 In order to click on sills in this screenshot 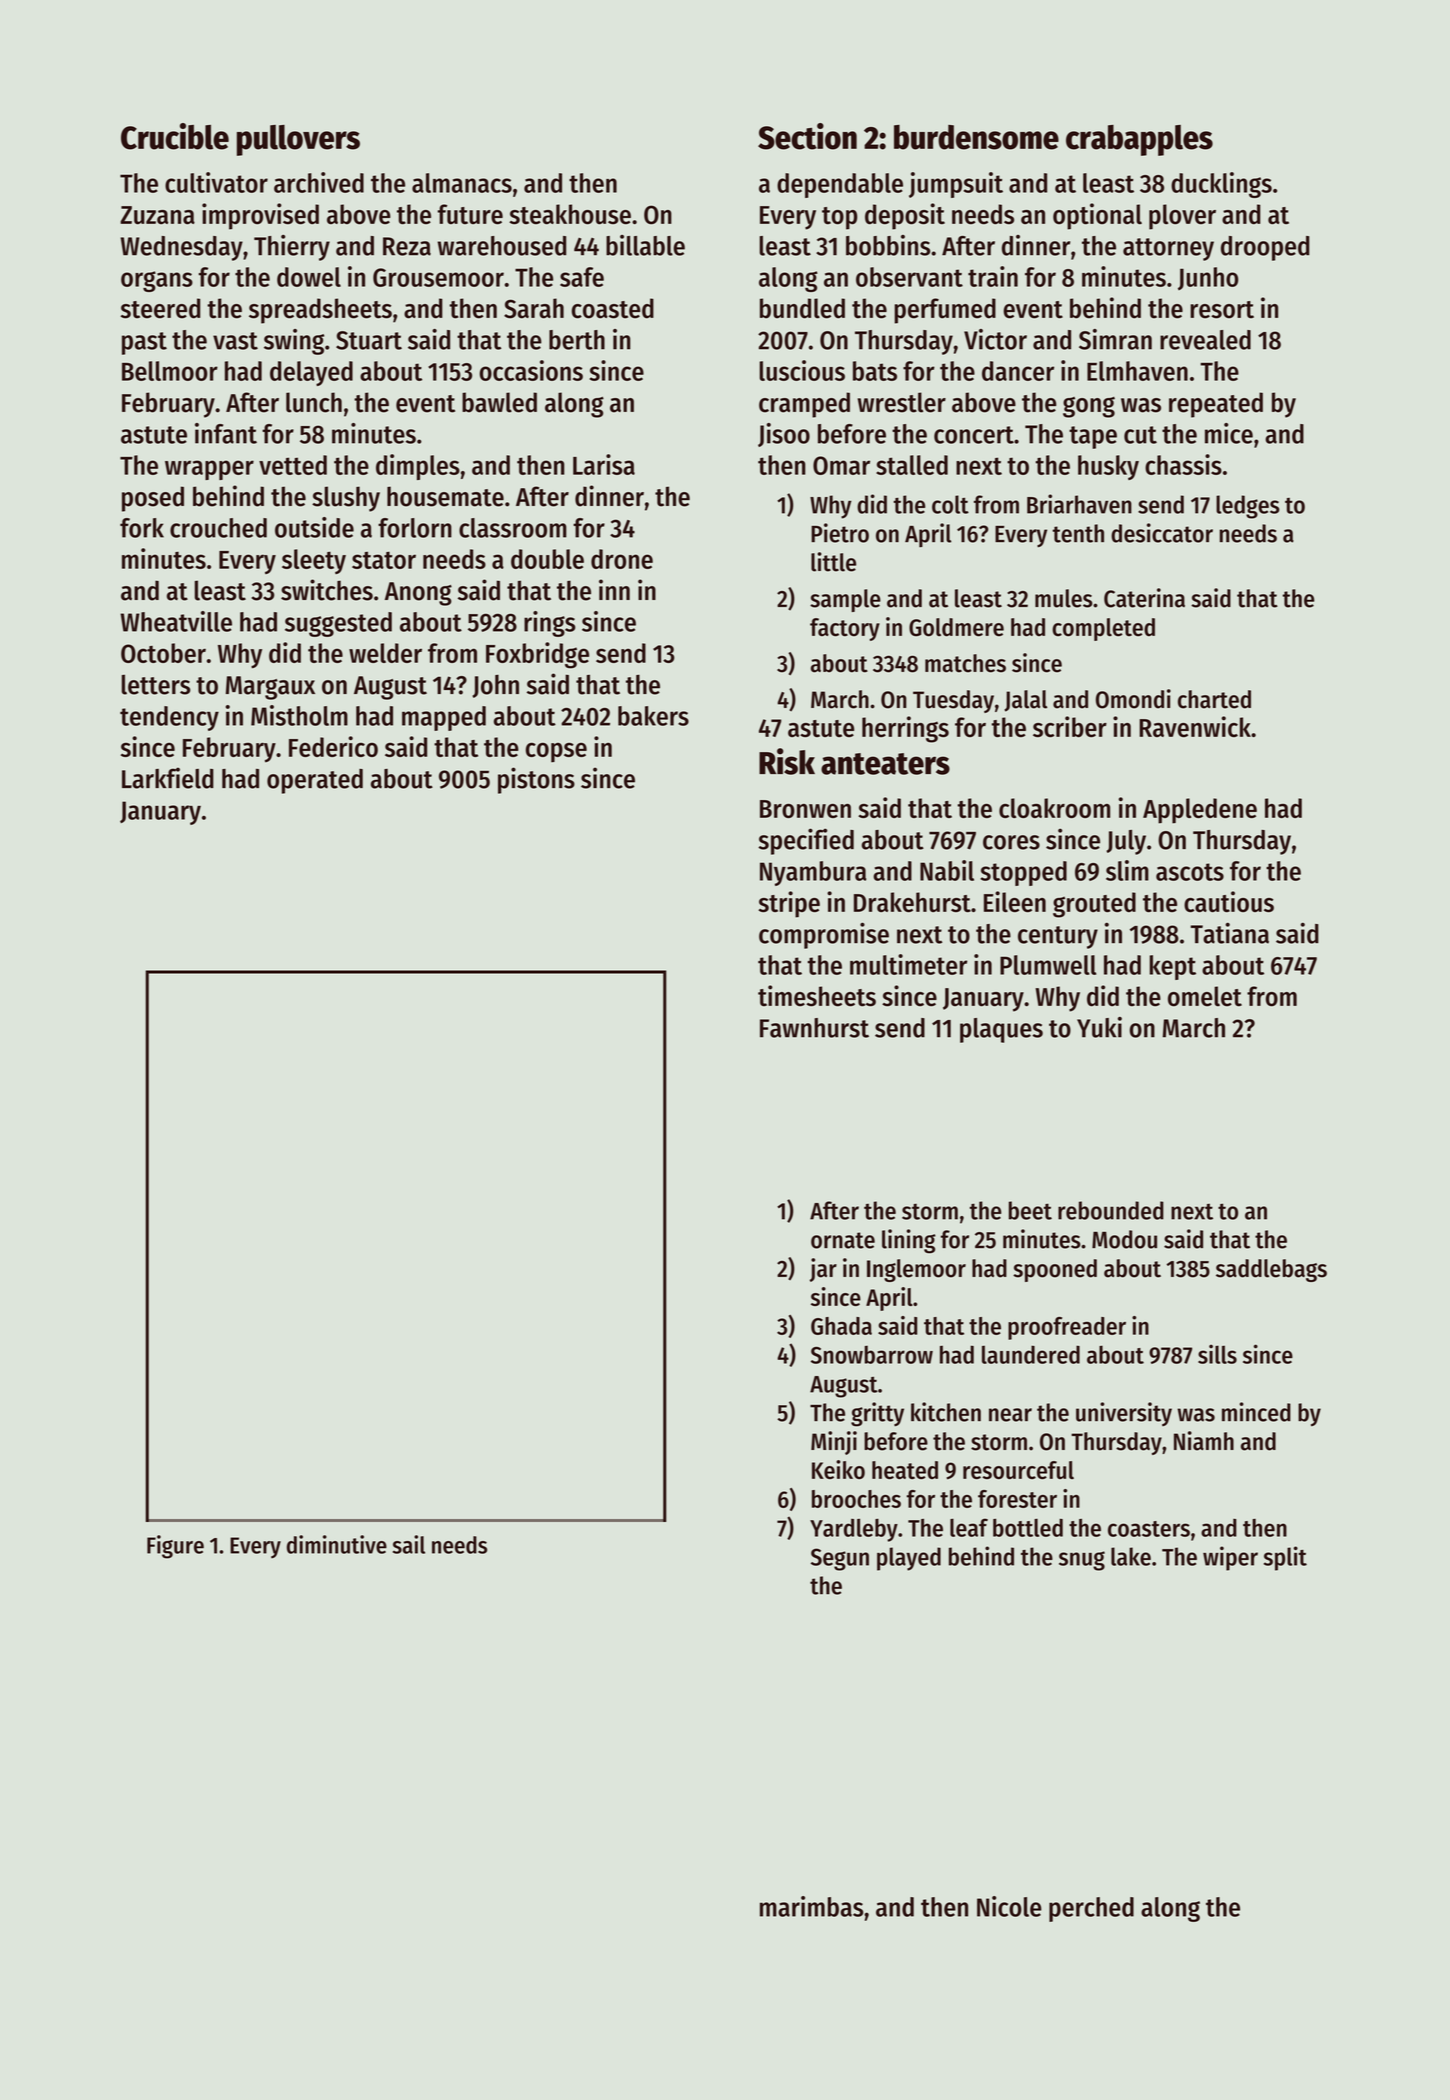, I will do `click(1217, 1354)`.
